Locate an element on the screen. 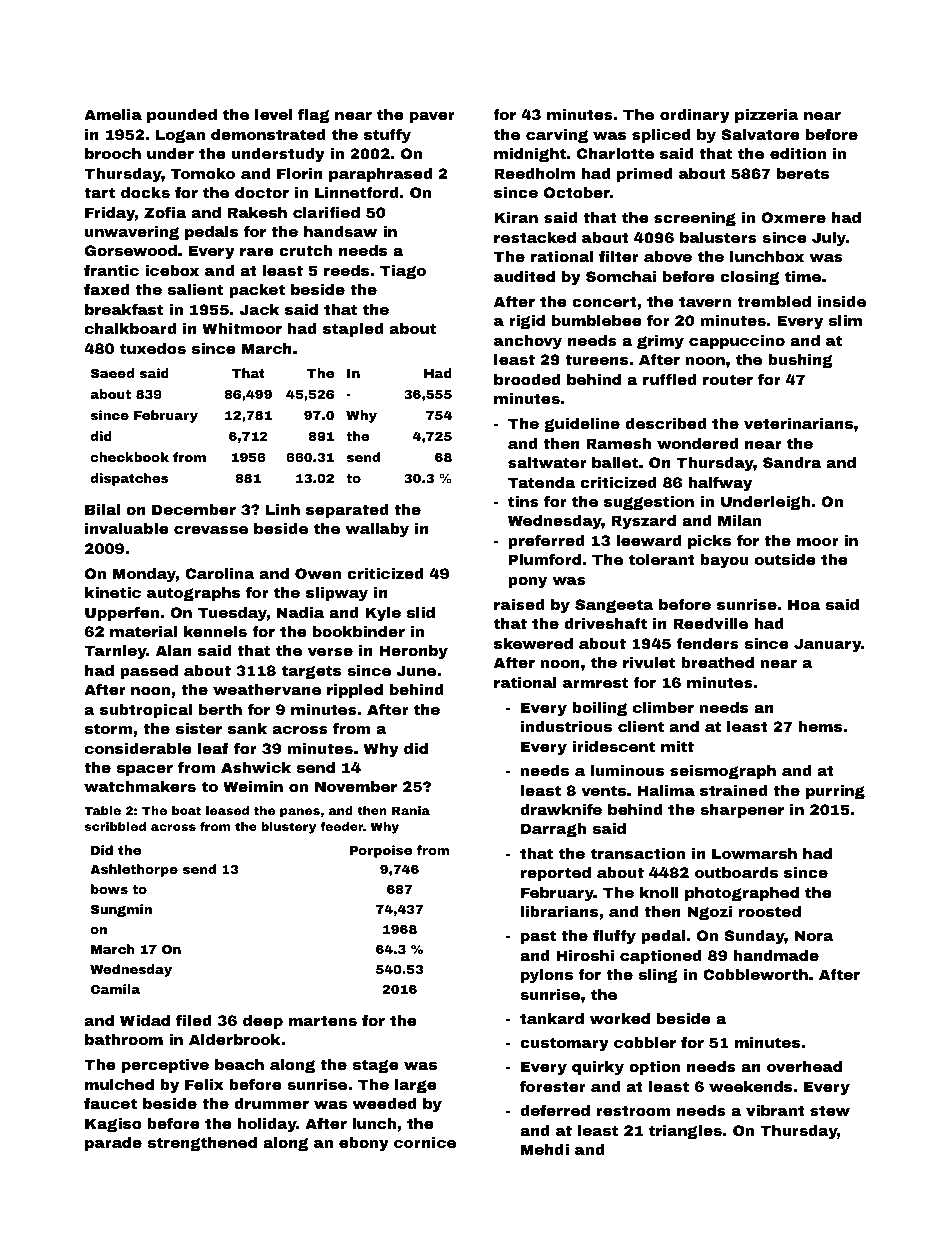 Image resolution: width=952 pixels, height=1233 pixels. Mehdi is located at coordinates (545, 1149).
